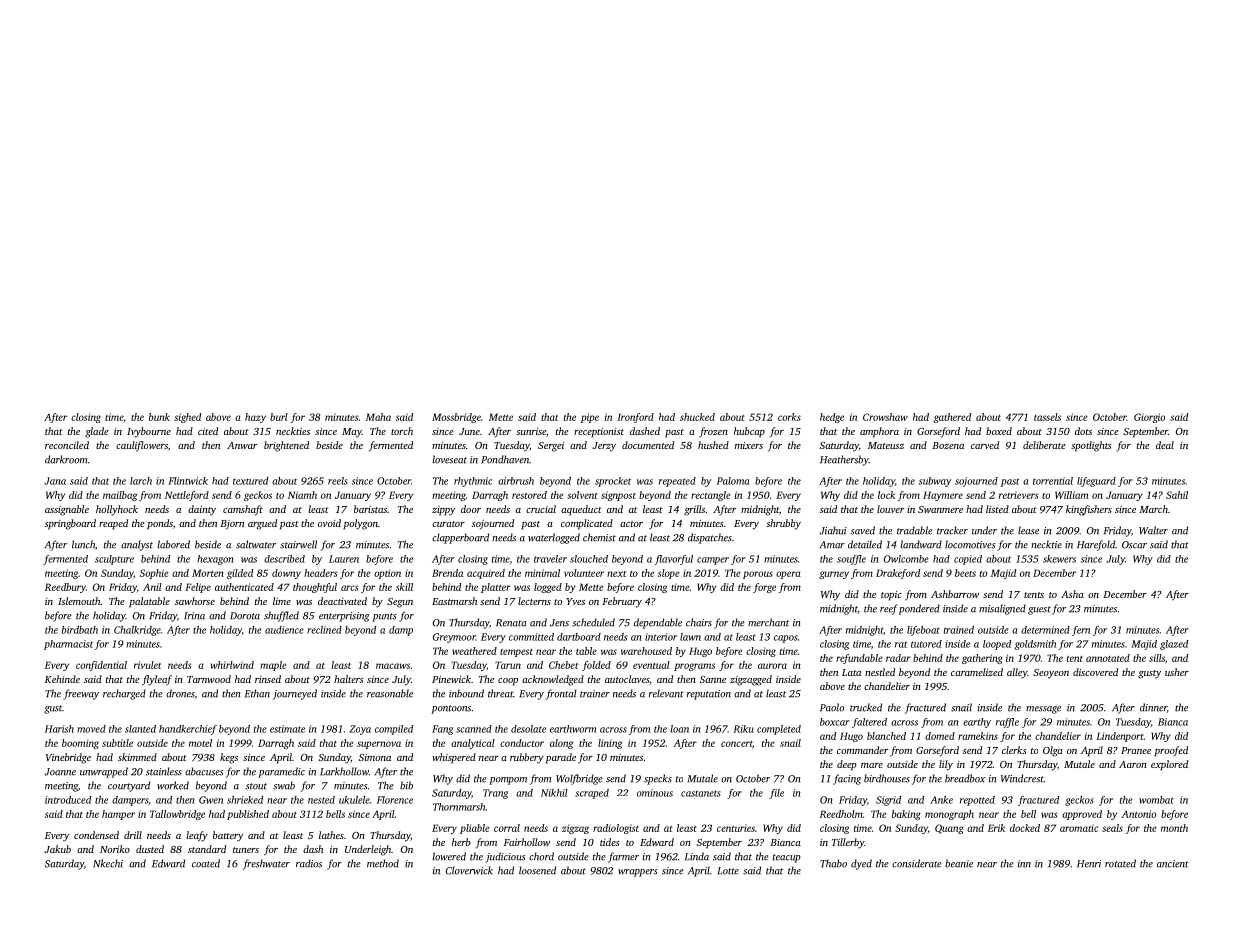  I want to click on whispered, so click(454, 758).
